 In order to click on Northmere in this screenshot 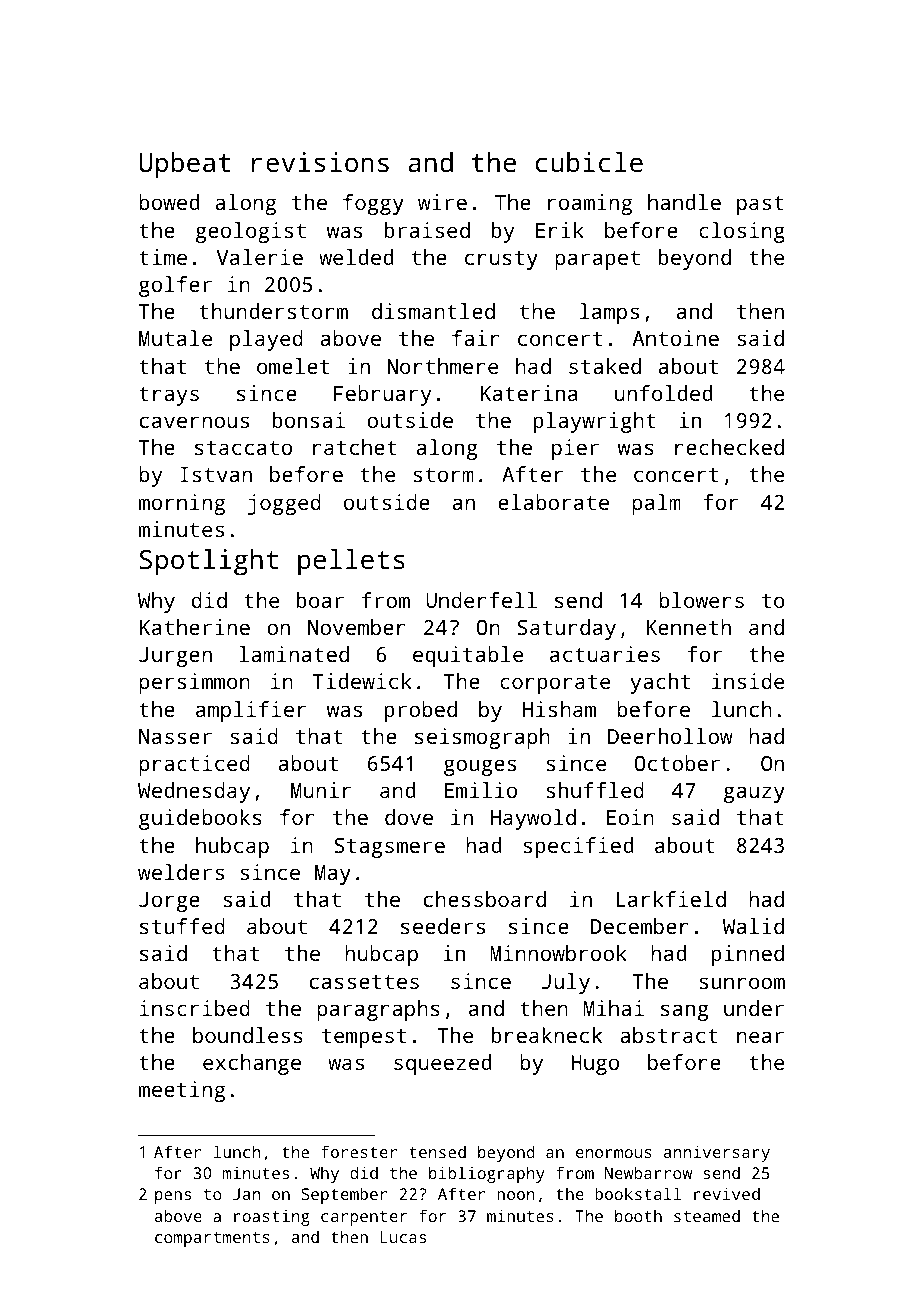, I will do `click(443, 366)`.
